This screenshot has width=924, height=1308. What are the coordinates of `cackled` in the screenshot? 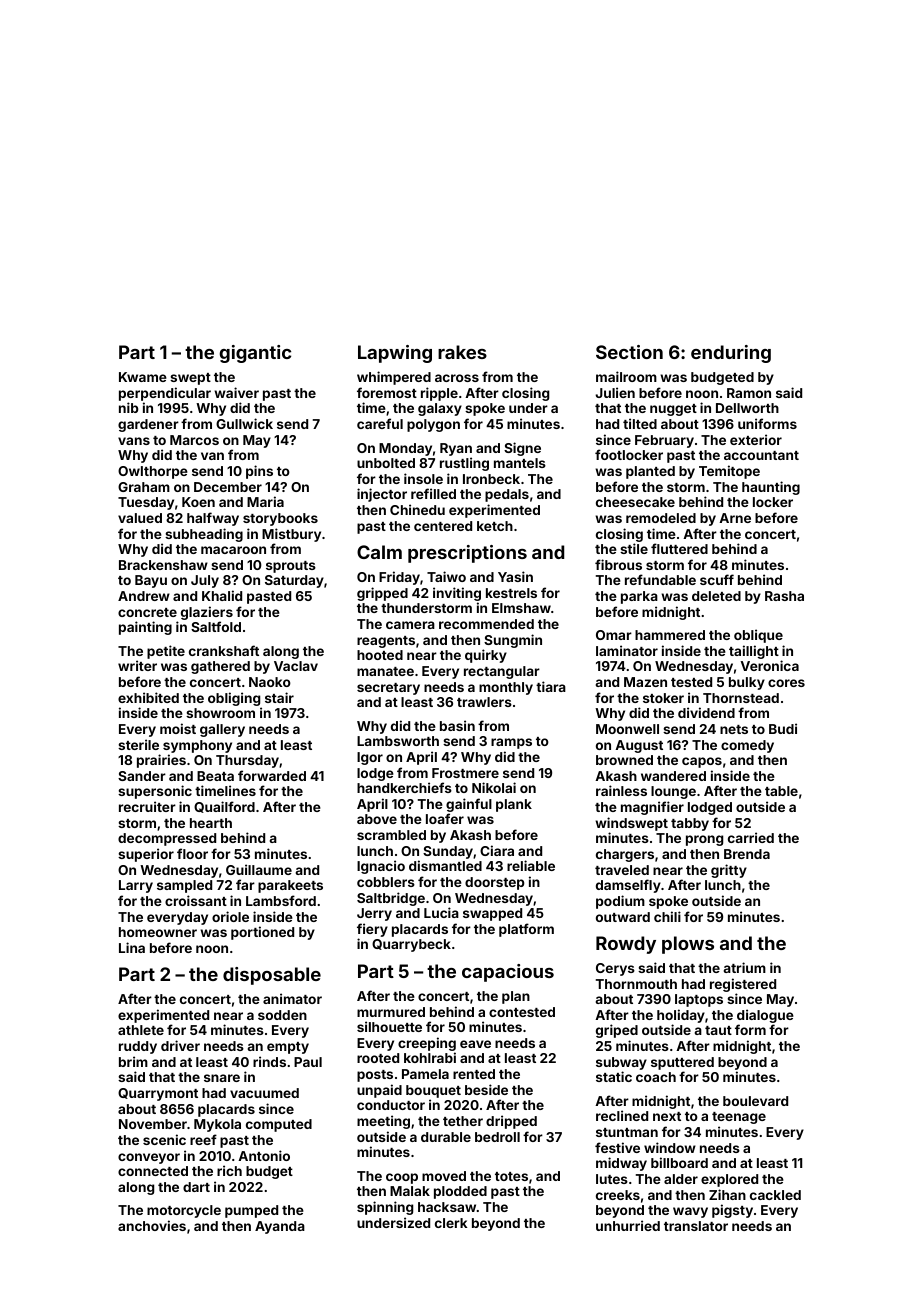 It's located at (775, 1195).
